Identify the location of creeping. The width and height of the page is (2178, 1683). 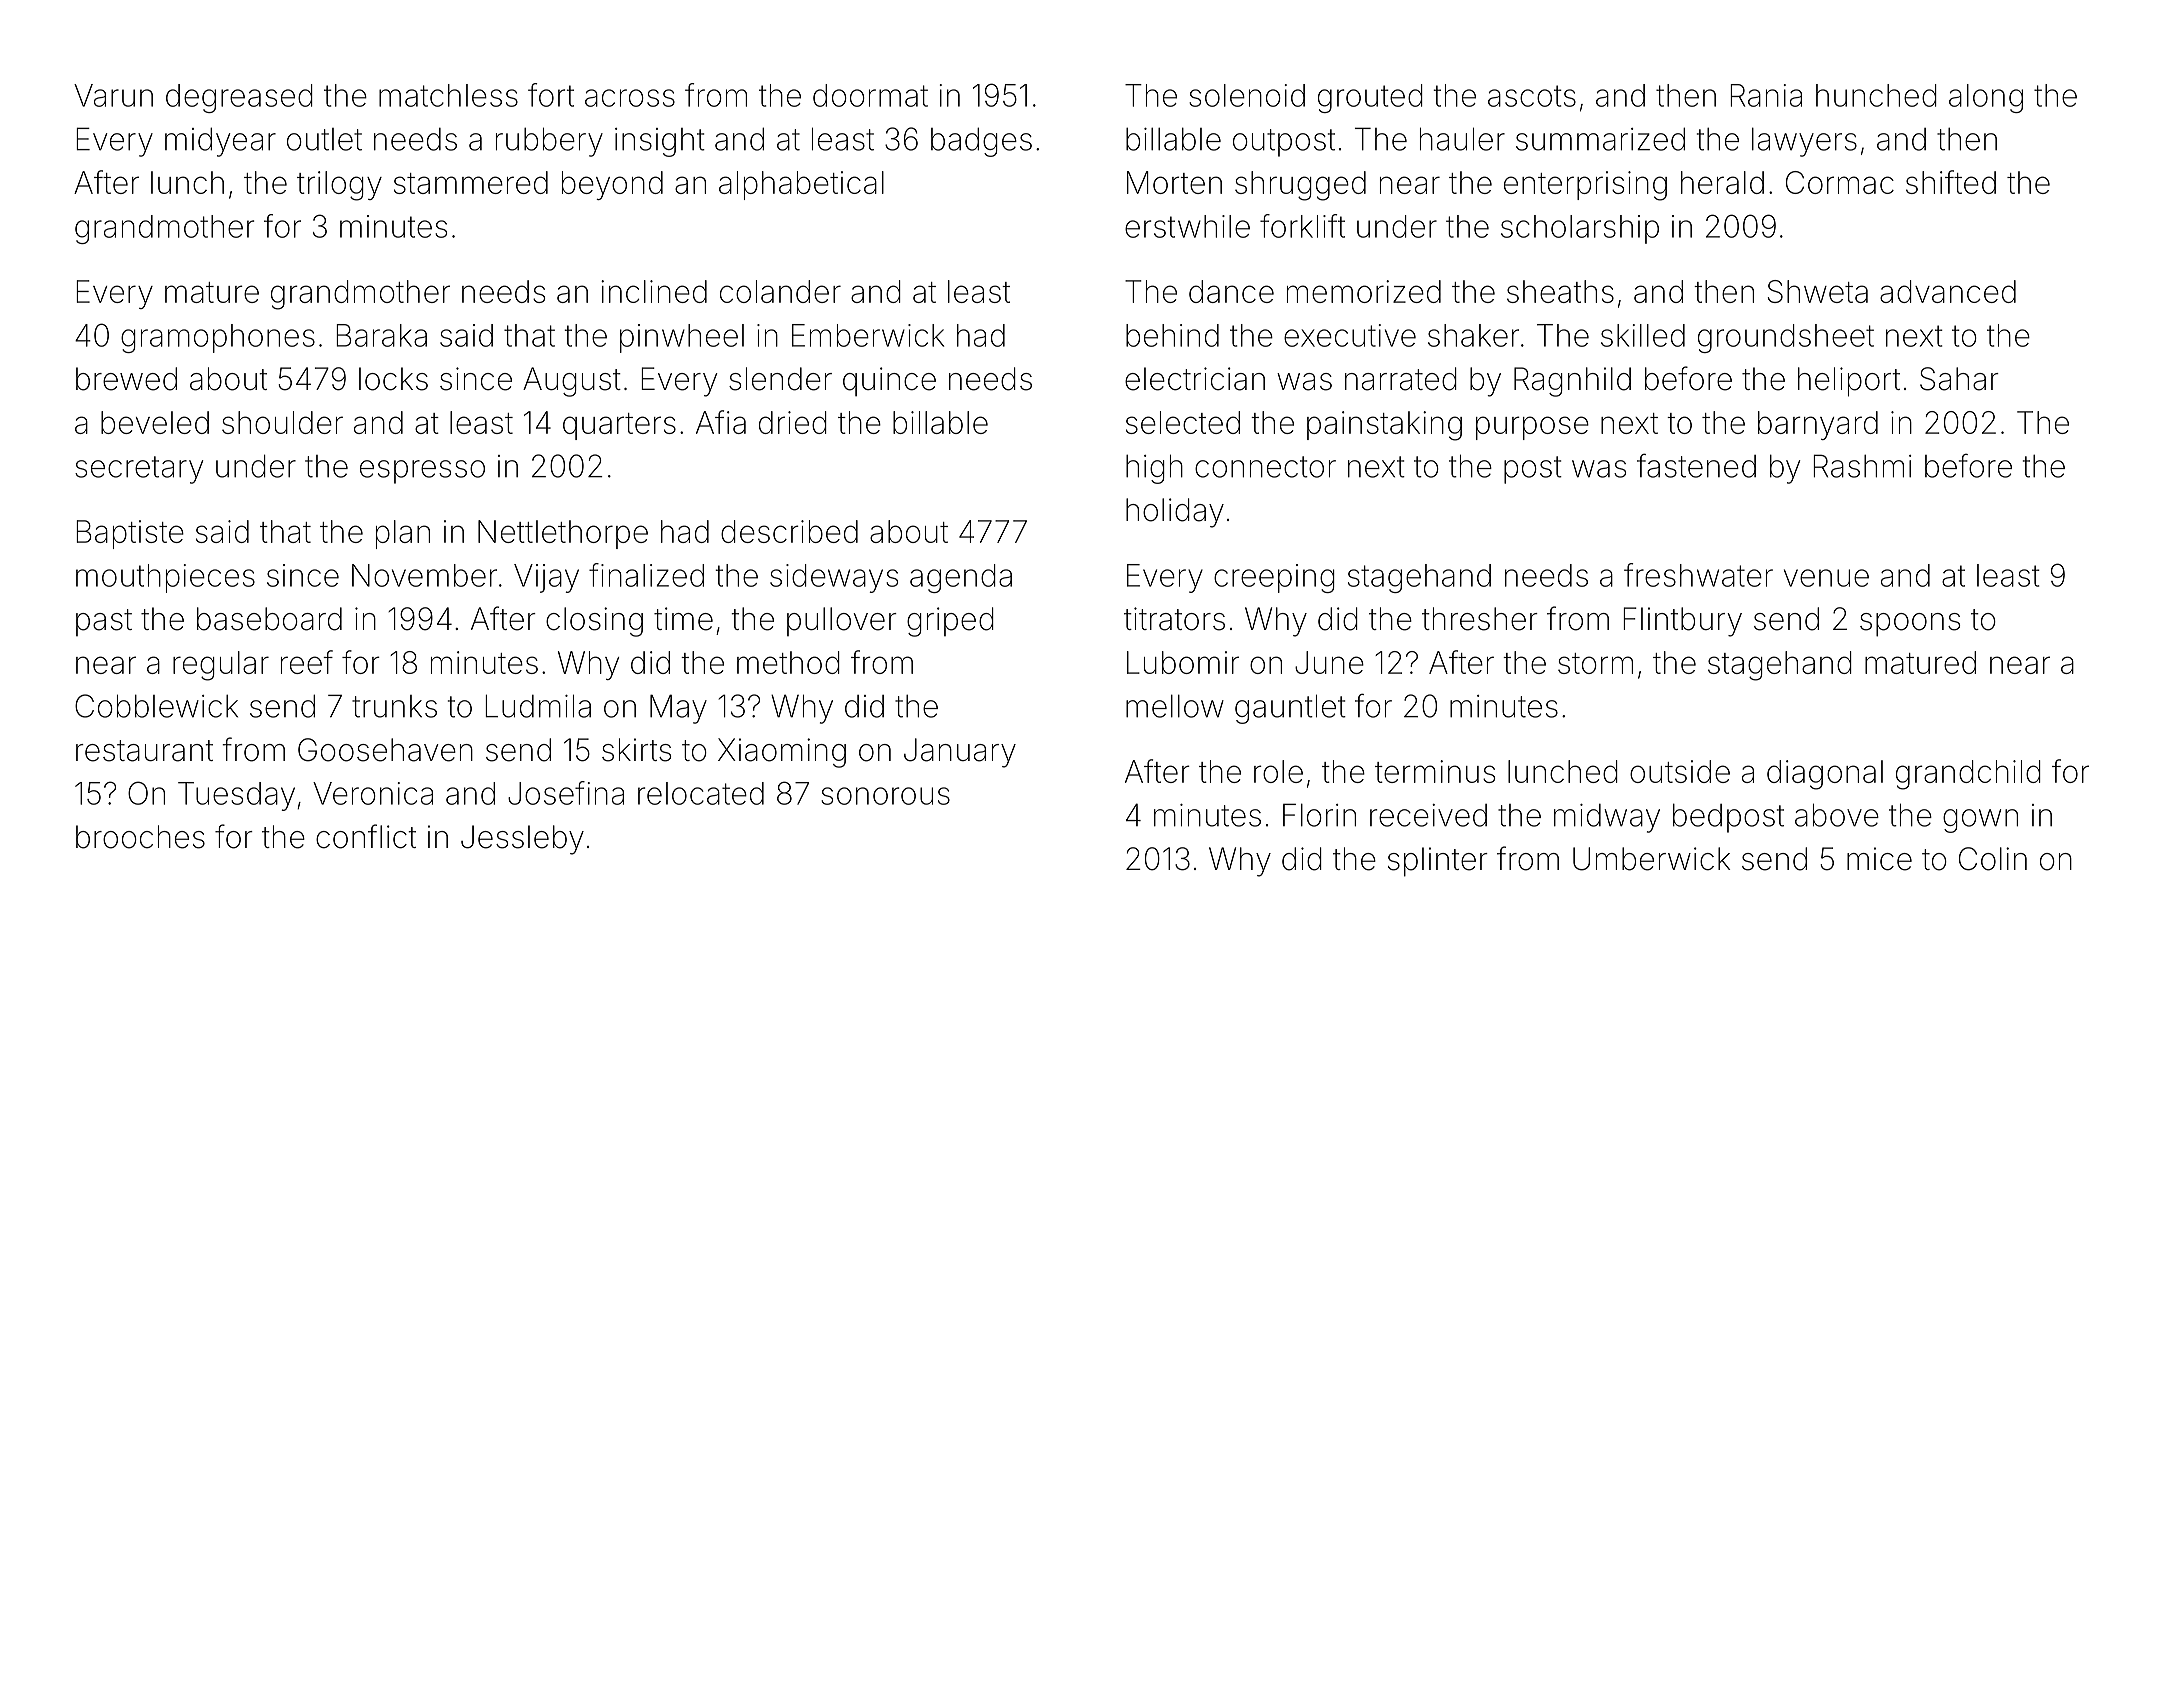
(1274, 578).
